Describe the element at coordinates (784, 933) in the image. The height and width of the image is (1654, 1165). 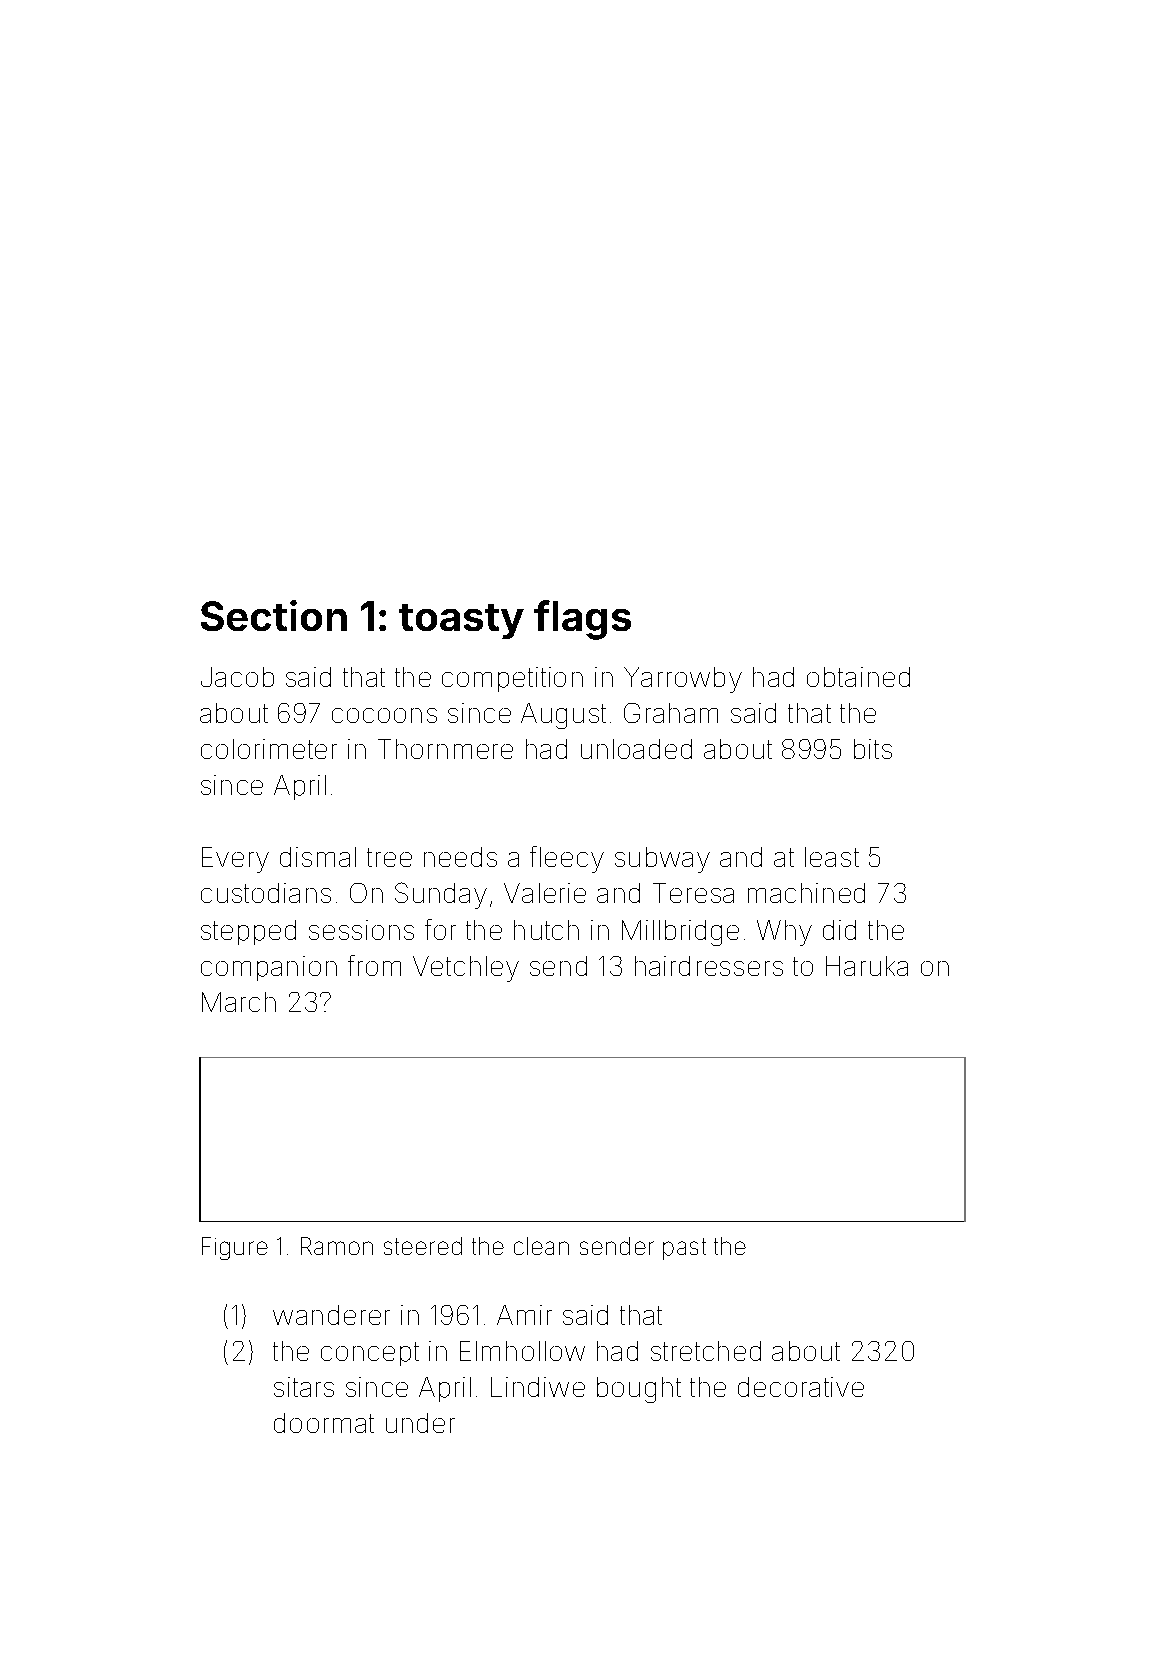
I see `Why` at that location.
